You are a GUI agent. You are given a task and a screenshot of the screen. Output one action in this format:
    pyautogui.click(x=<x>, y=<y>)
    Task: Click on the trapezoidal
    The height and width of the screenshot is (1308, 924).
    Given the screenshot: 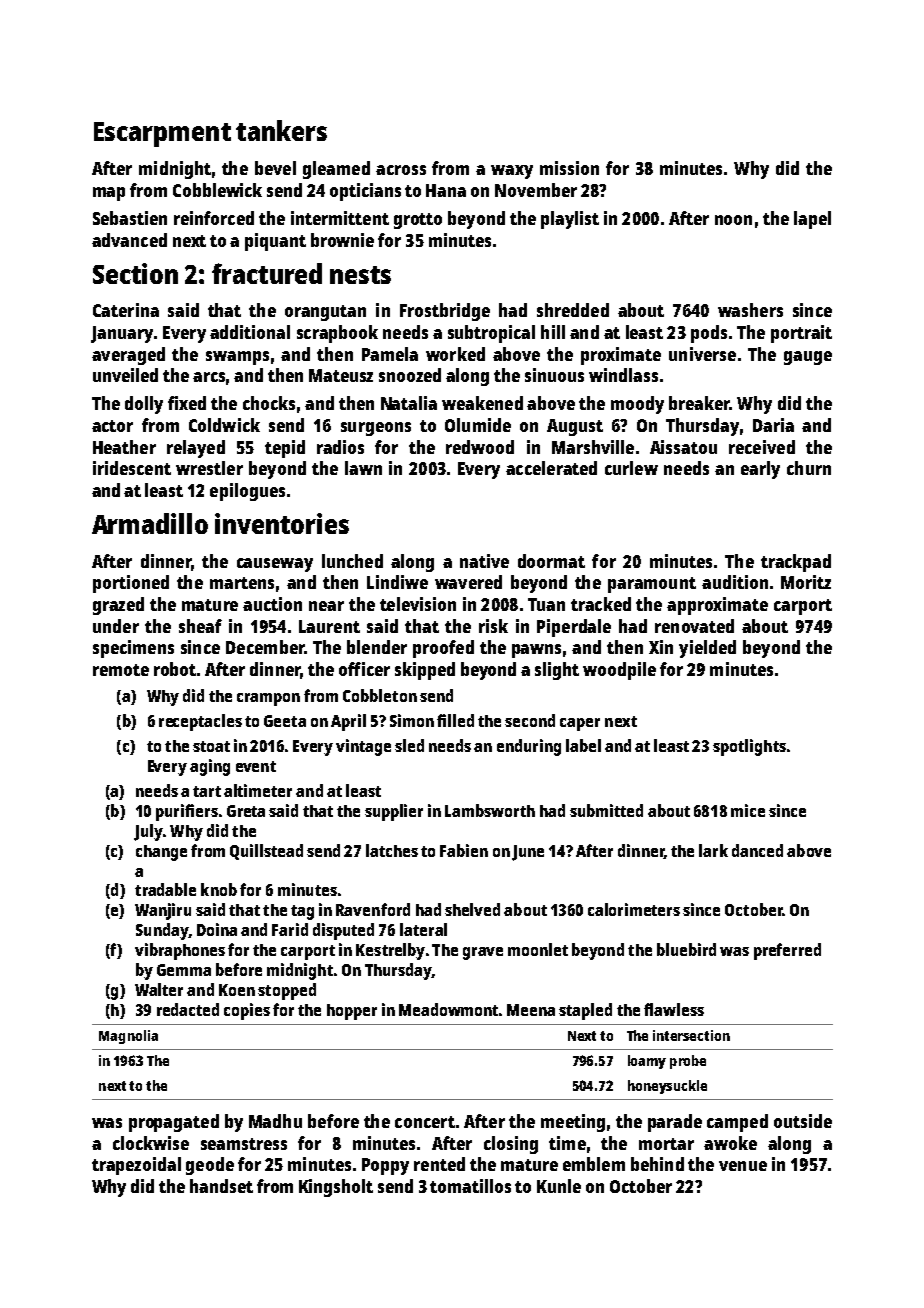 What is the action you would take?
    pyautogui.click(x=136, y=1166)
